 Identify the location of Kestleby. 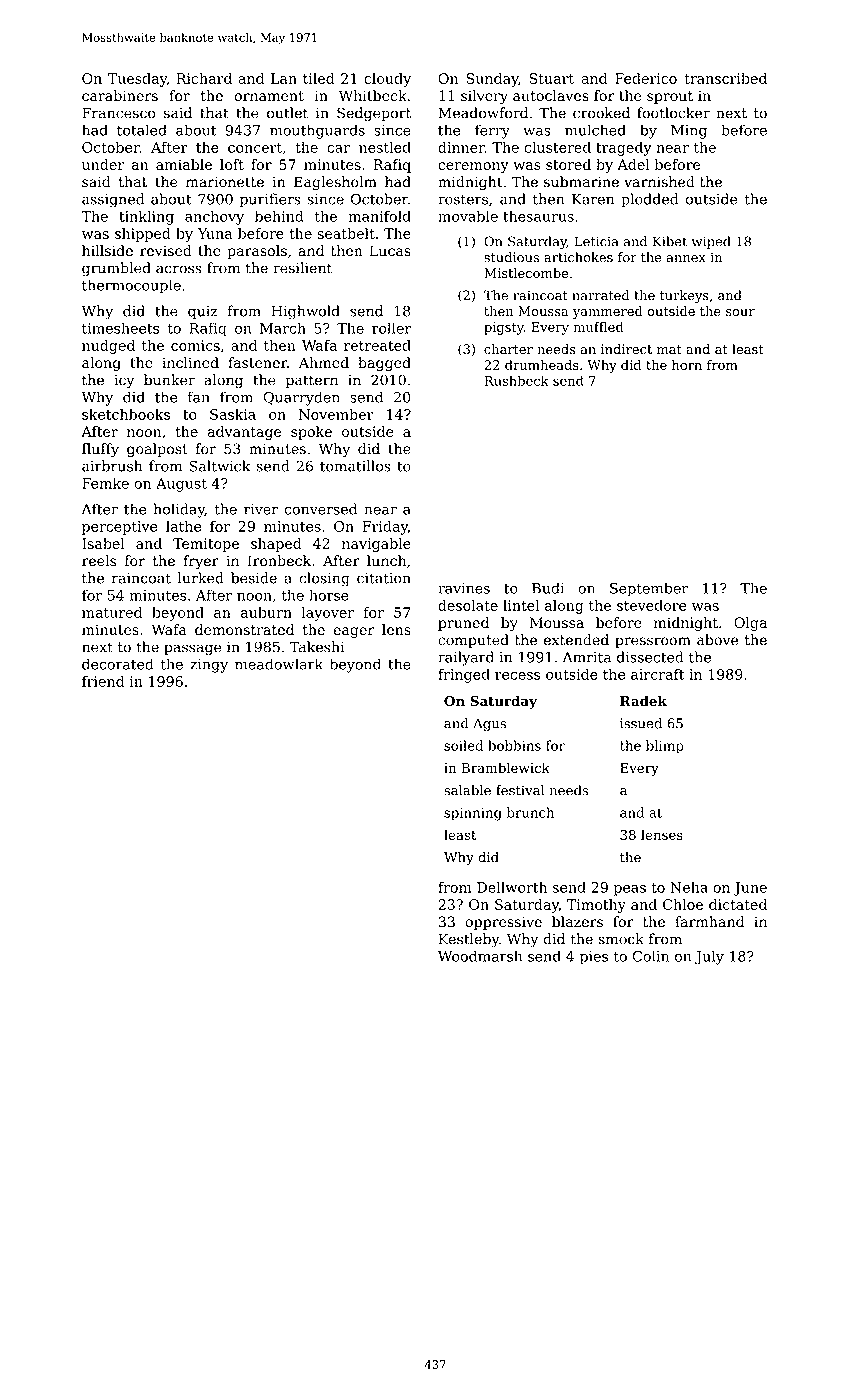
(469, 940).
